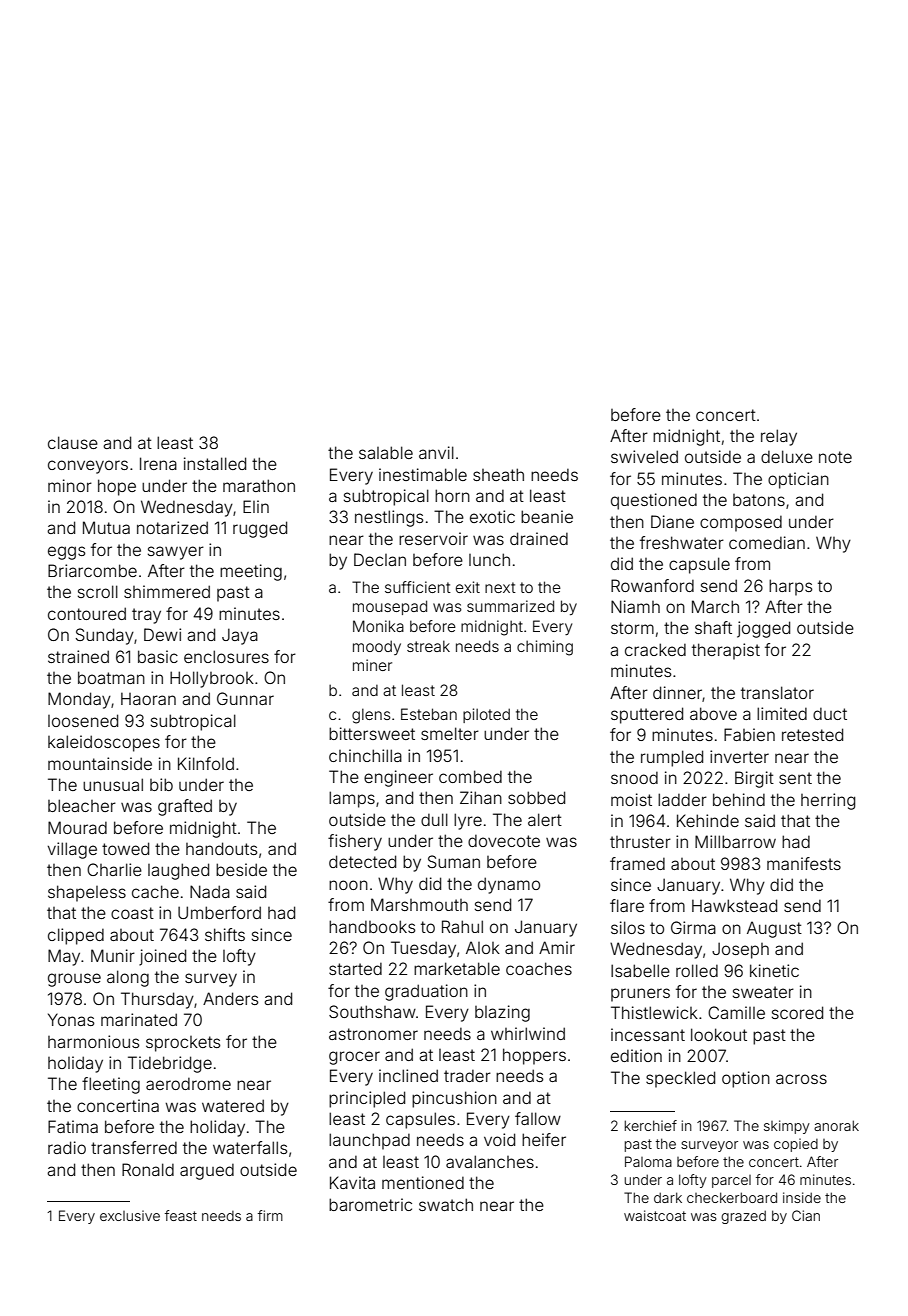  I want to click on August, so click(774, 929).
